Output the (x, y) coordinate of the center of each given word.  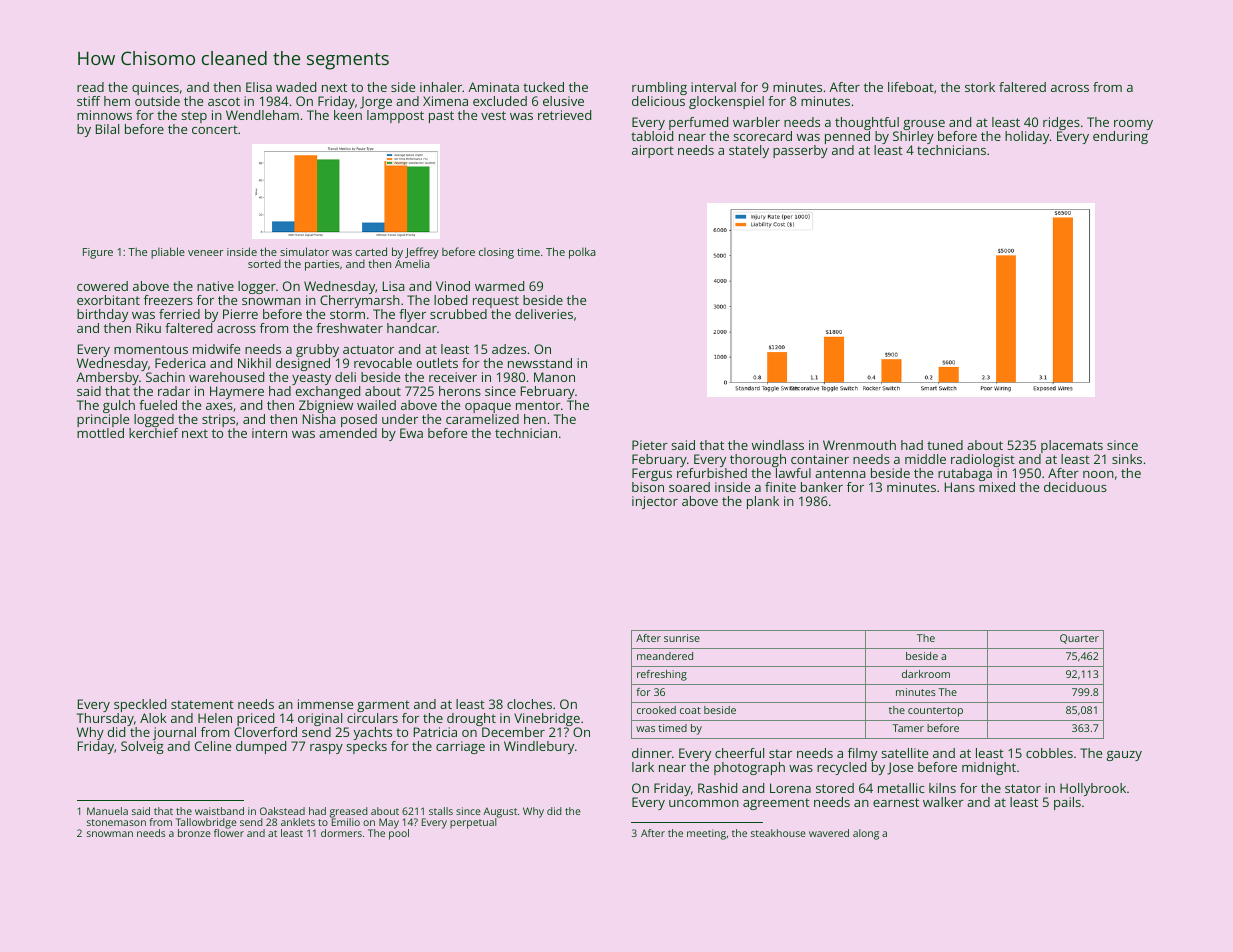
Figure (98, 253)
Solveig (142, 747)
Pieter (650, 445)
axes (219, 406)
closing (496, 253)
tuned (945, 445)
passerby (800, 151)
